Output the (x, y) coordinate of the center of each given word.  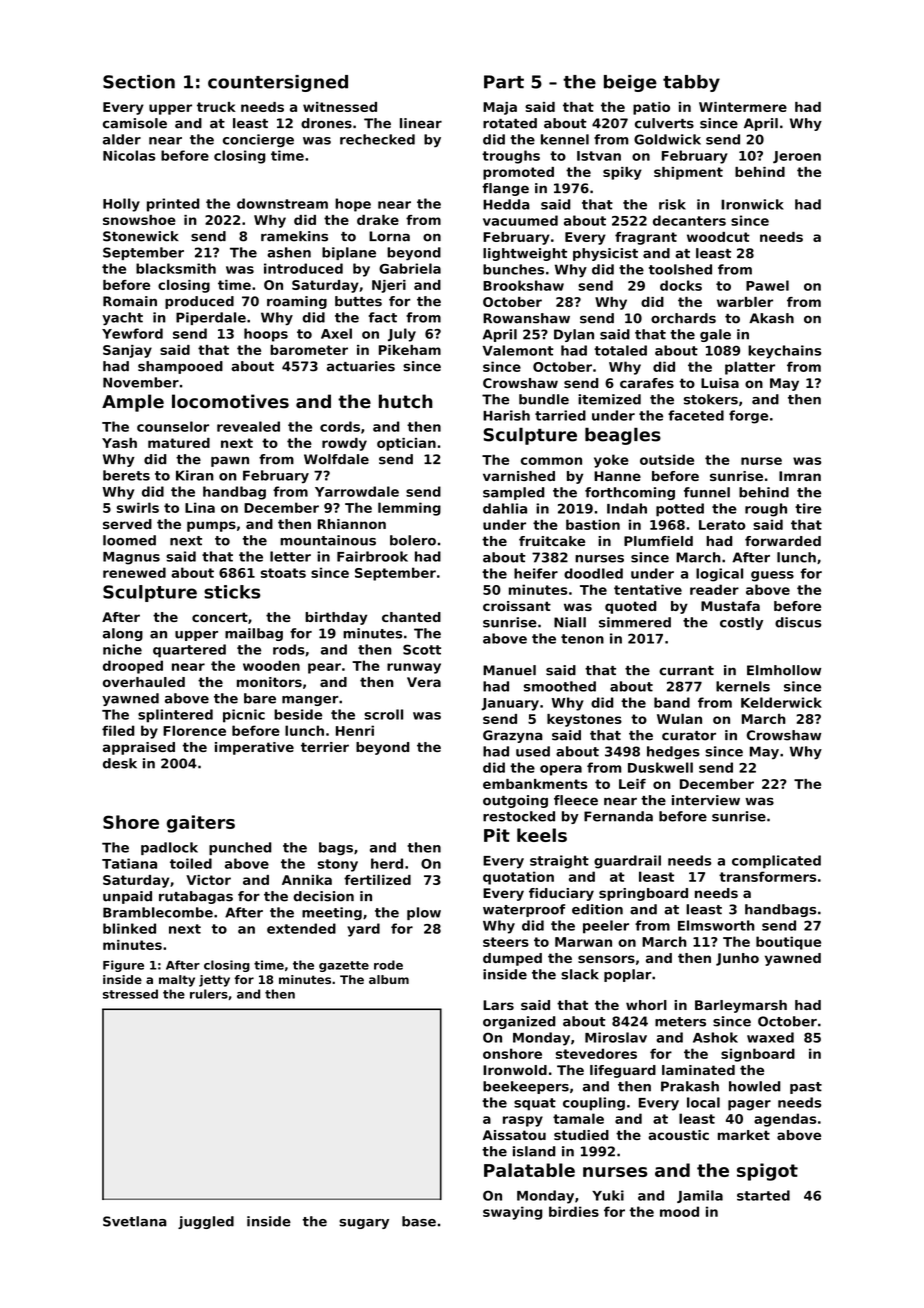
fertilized (377, 880)
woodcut (718, 237)
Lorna (389, 236)
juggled (206, 1222)
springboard (643, 894)
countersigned (278, 83)
